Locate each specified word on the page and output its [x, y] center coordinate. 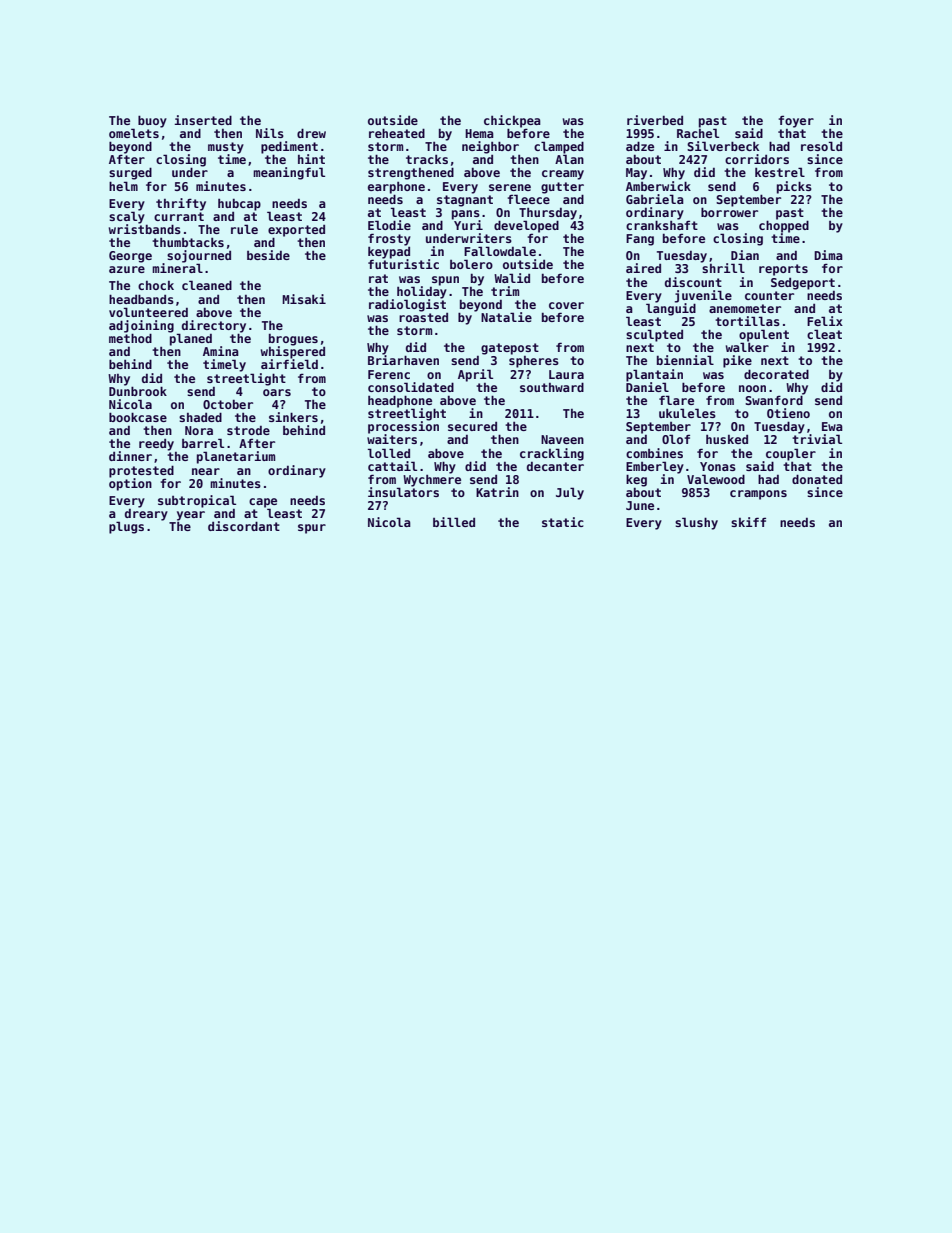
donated [817, 479]
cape [263, 503]
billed [454, 522]
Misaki [304, 299]
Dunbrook [138, 391]
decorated [776, 374]
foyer [796, 121]
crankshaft [662, 225]
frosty [389, 239]
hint [311, 159]
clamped [559, 147]
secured [472, 426]
